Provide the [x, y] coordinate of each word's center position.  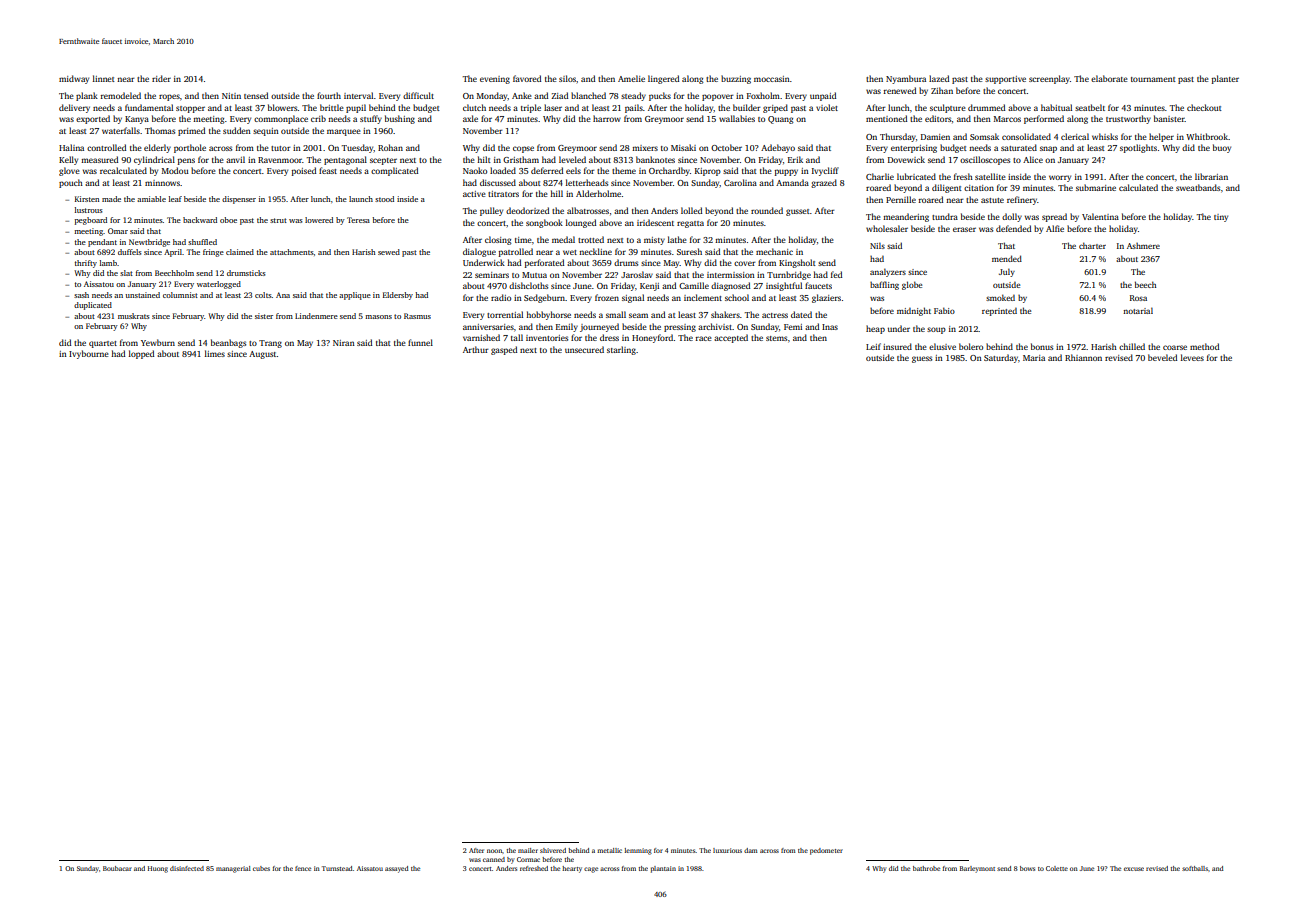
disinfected [187, 868]
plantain [663, 869]
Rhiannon [1083, 357]
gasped [504, 350]
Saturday [1001, 358]
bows [1027, 868]
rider [161, 78]
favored [527, 78]
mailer [528, 850]
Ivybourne [89, 354]
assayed [397, 869]
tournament [1153, 79]
